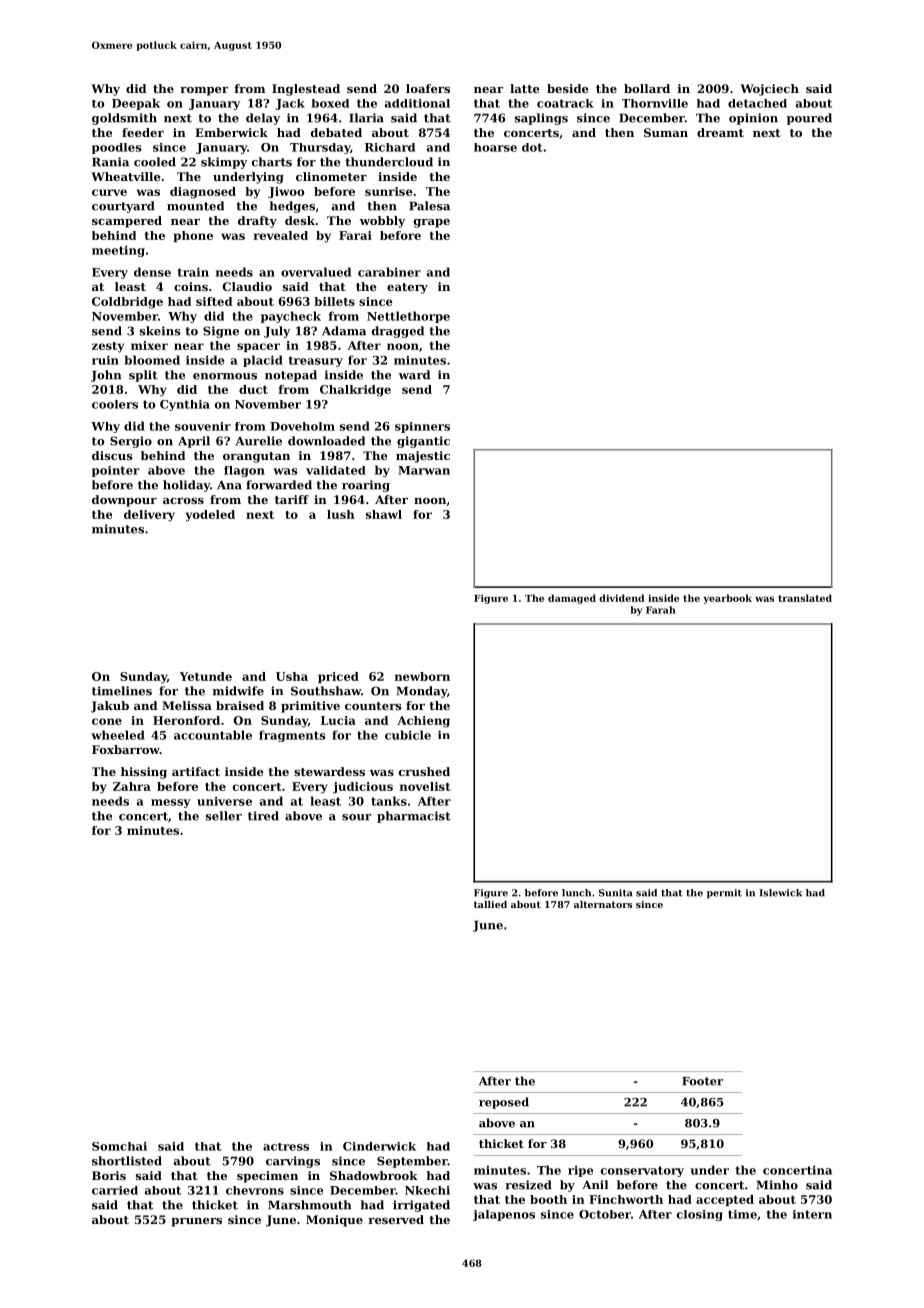 Image resolution: width=924 pixels, height=1308 pixels. What do you see at coordinates (805, 598) in the screenshot?
I see `translated` at bounding box center [805, 598].
